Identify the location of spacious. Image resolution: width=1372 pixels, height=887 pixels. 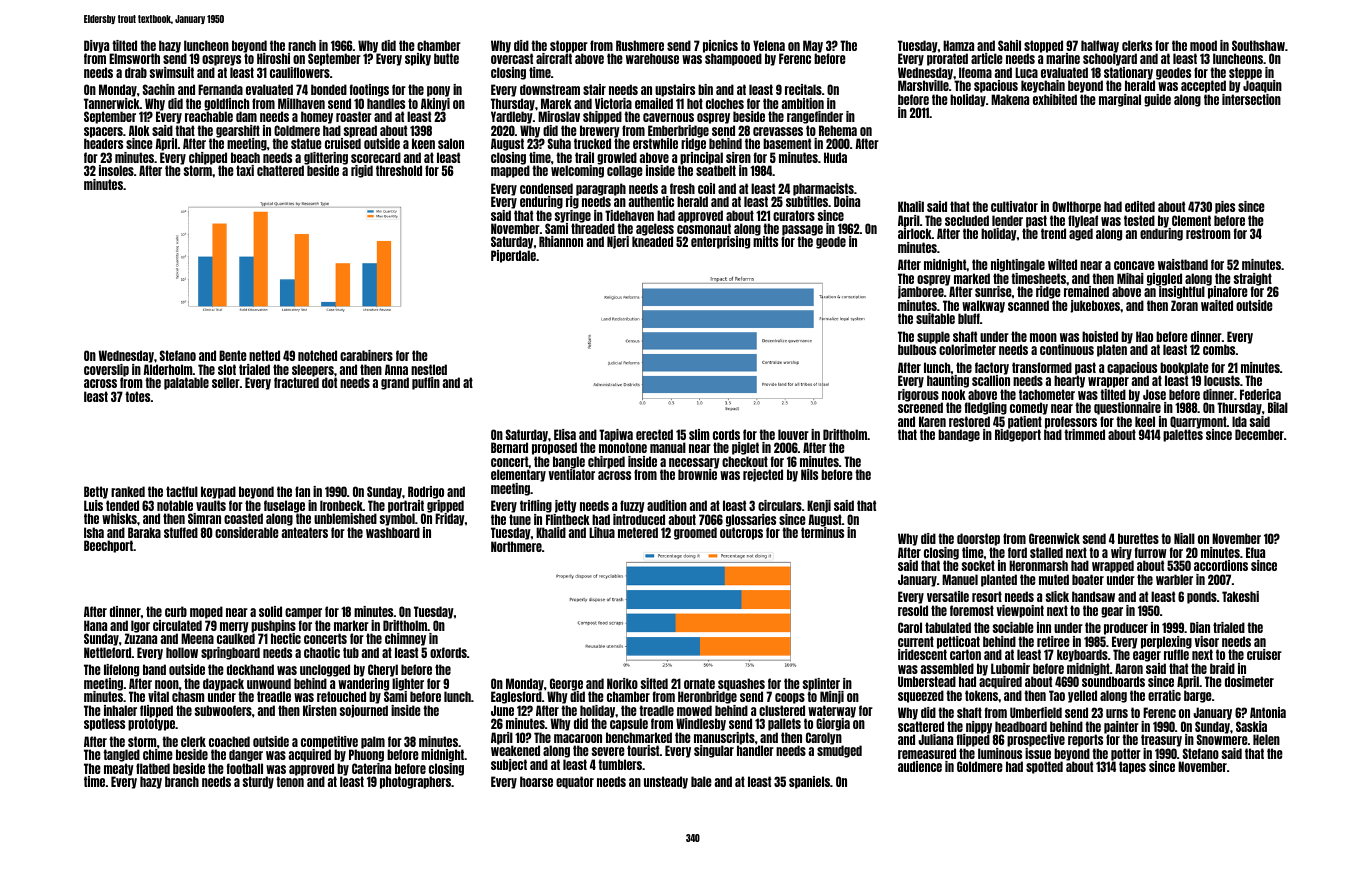
(996, 86).
